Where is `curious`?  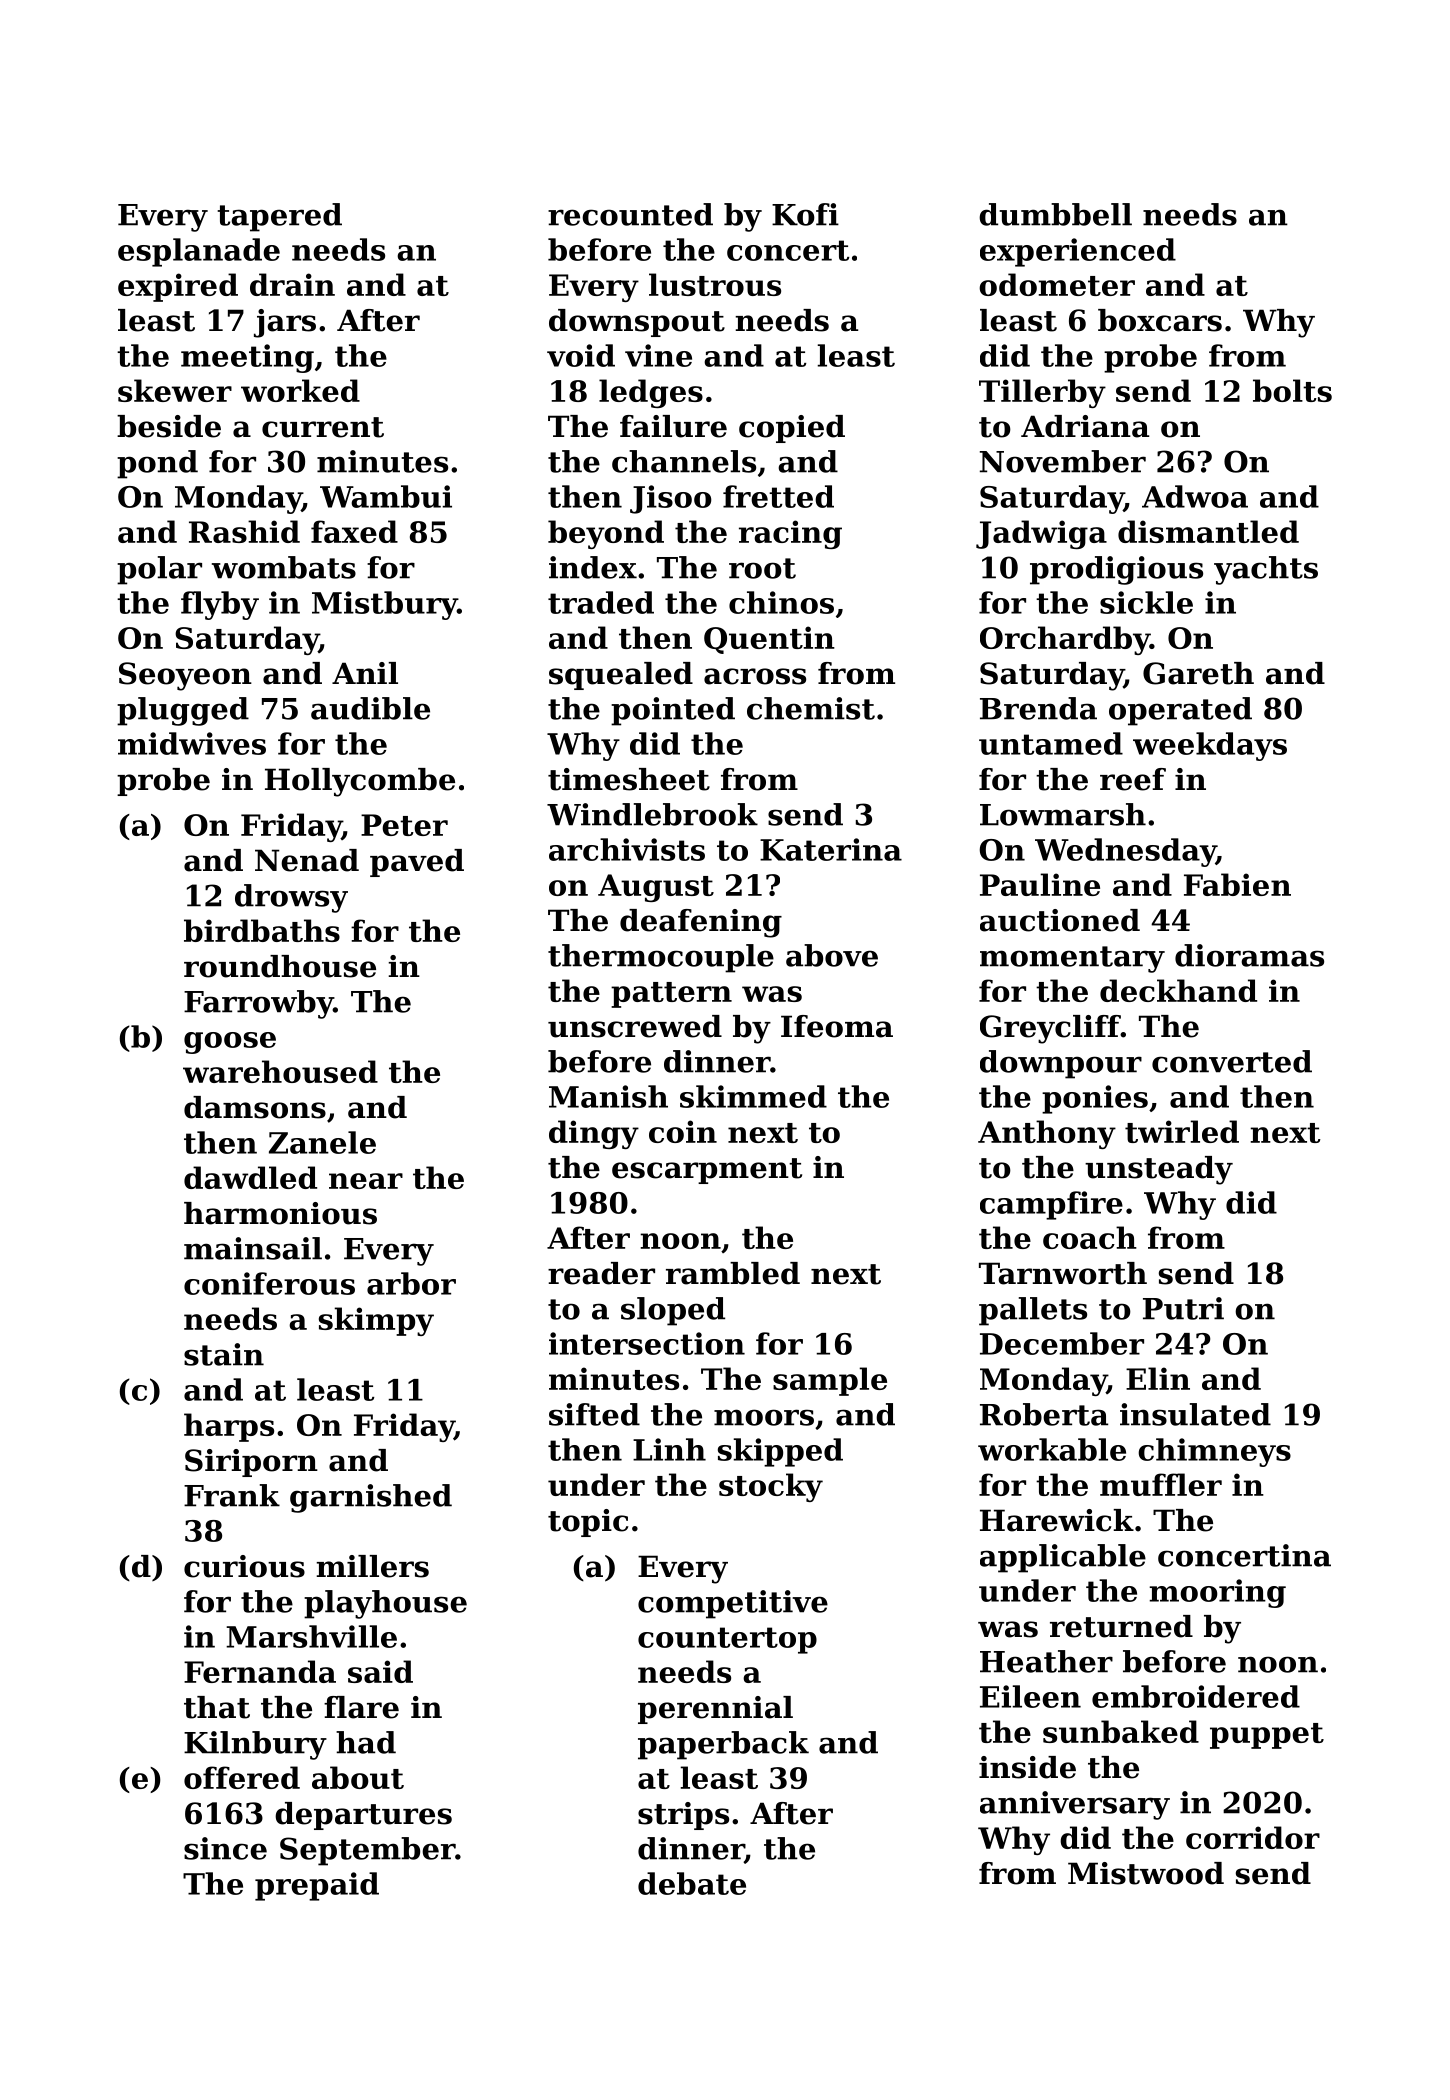 curious is located at coordinates (244, 1566).
